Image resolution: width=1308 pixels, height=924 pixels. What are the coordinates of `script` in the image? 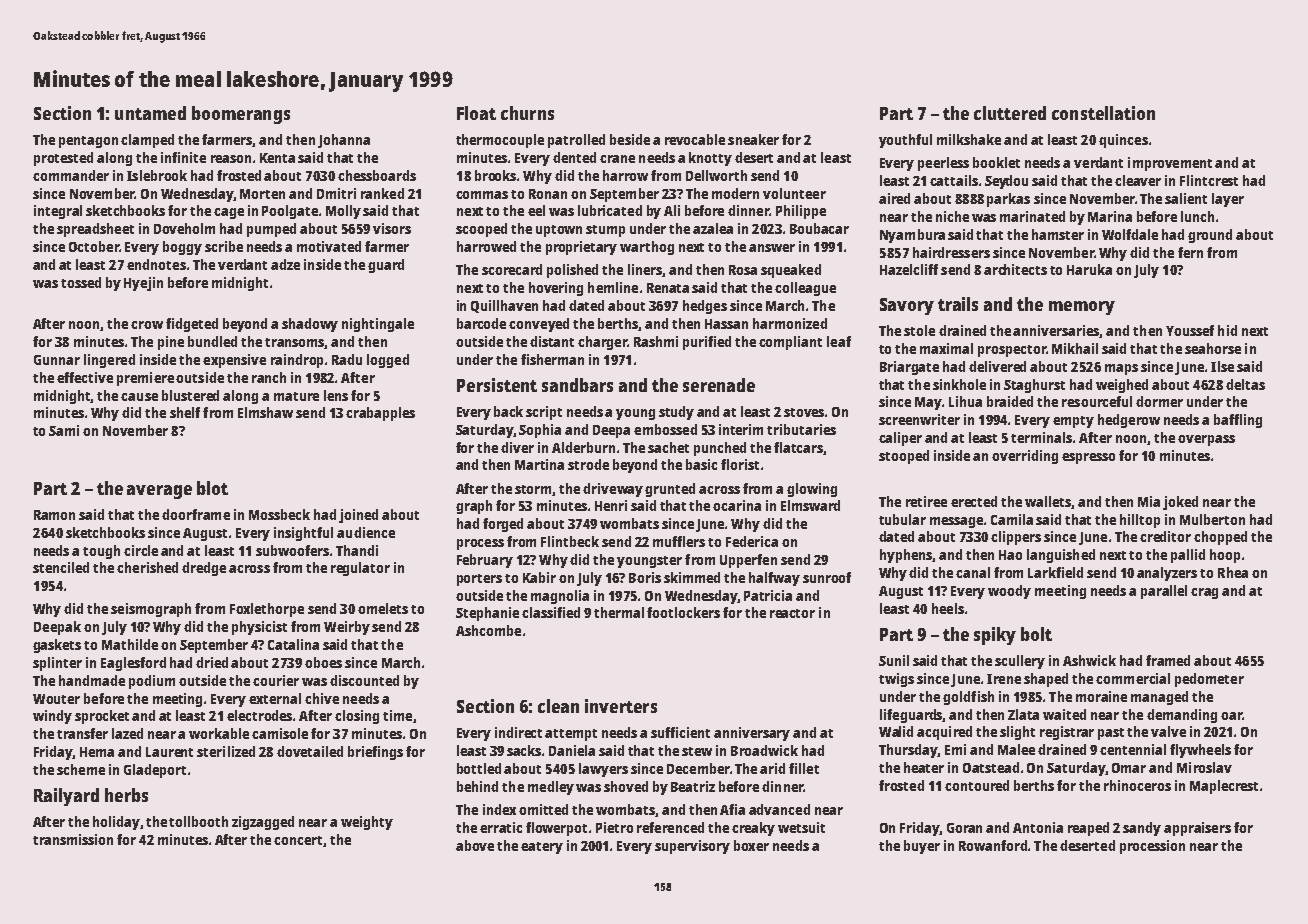 It's located at (544, 413).
